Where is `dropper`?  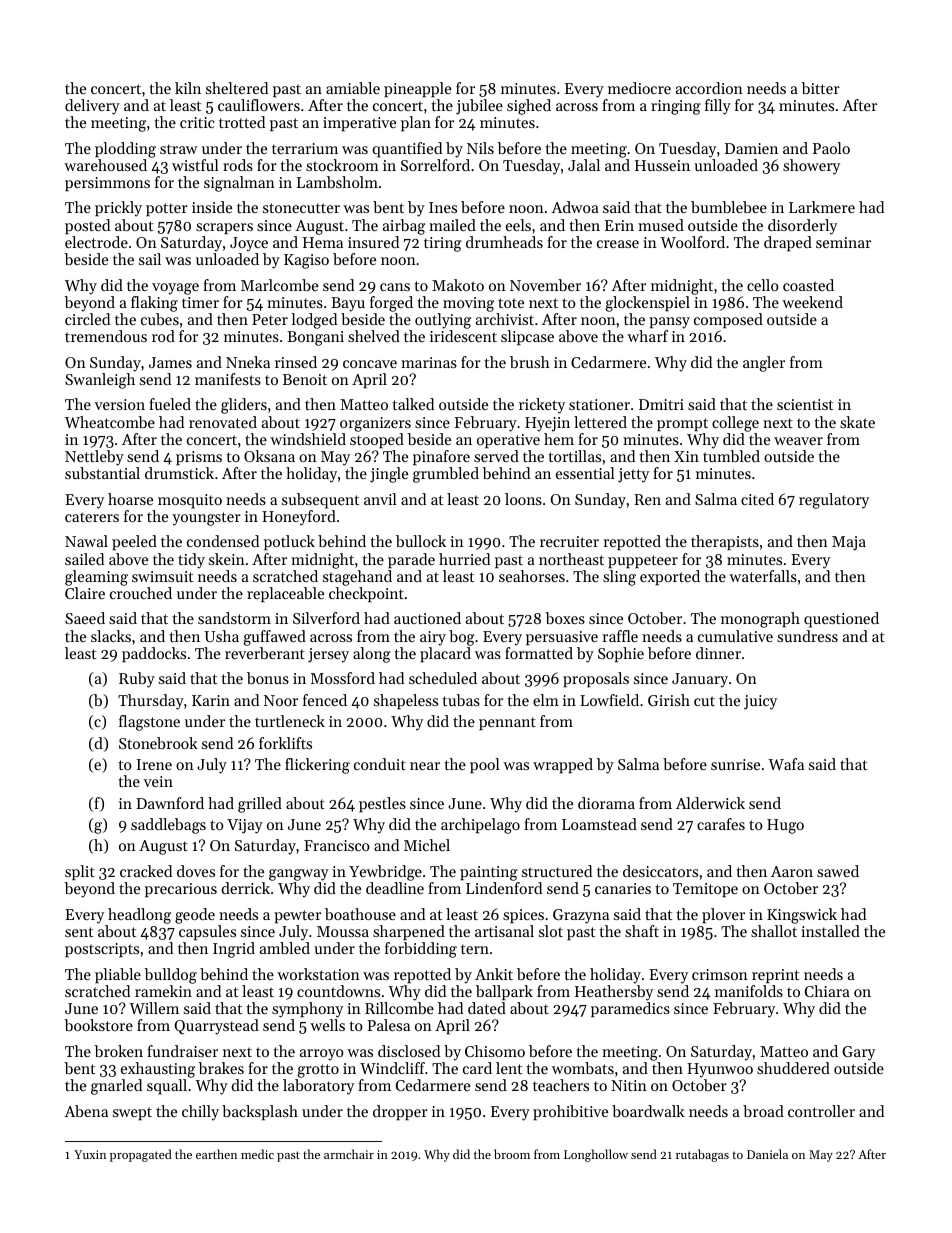 dropper is located at coordinates (400, 1112).
